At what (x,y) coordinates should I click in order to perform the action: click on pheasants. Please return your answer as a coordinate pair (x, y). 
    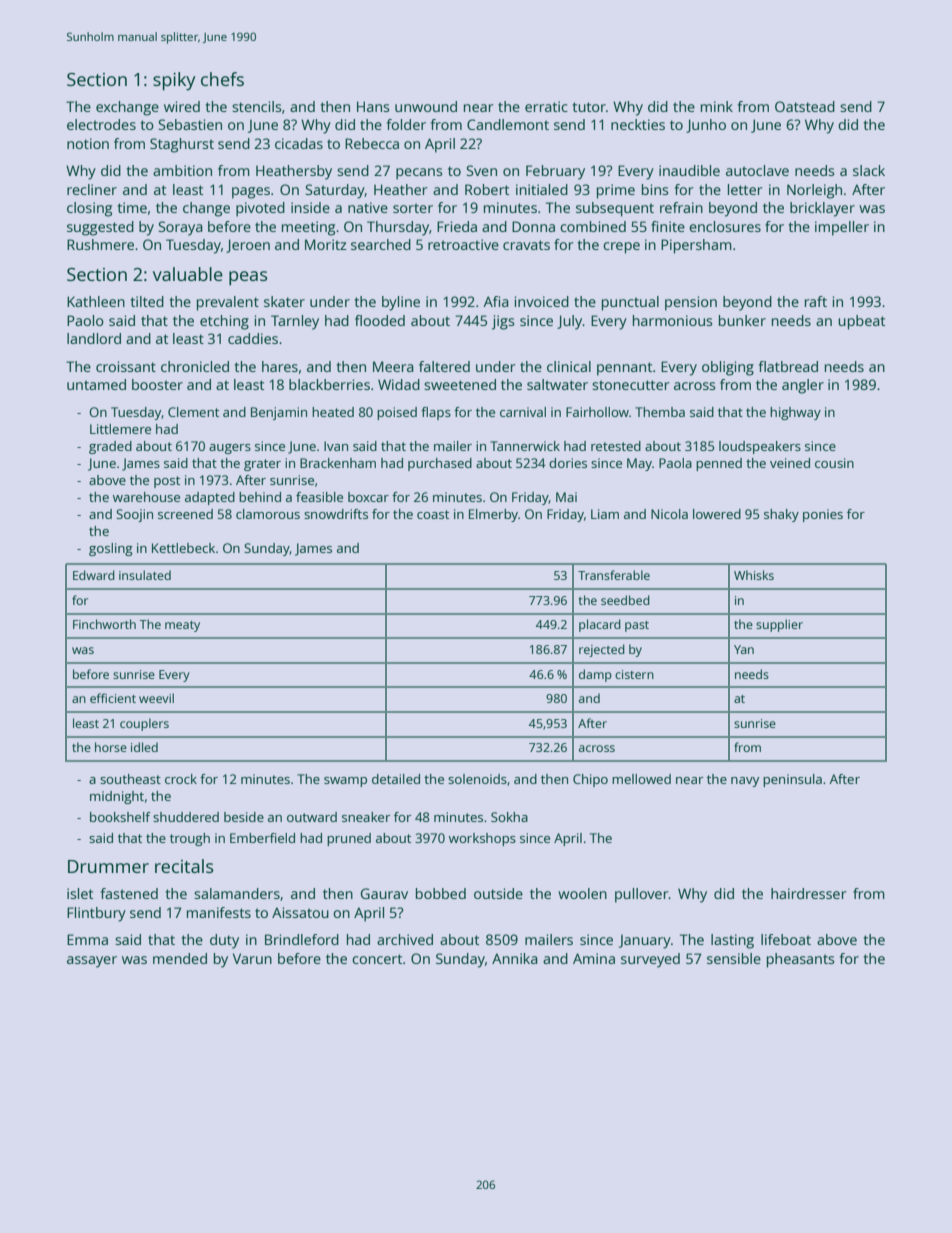
    Looking at the image, I should click on (800, 960).
